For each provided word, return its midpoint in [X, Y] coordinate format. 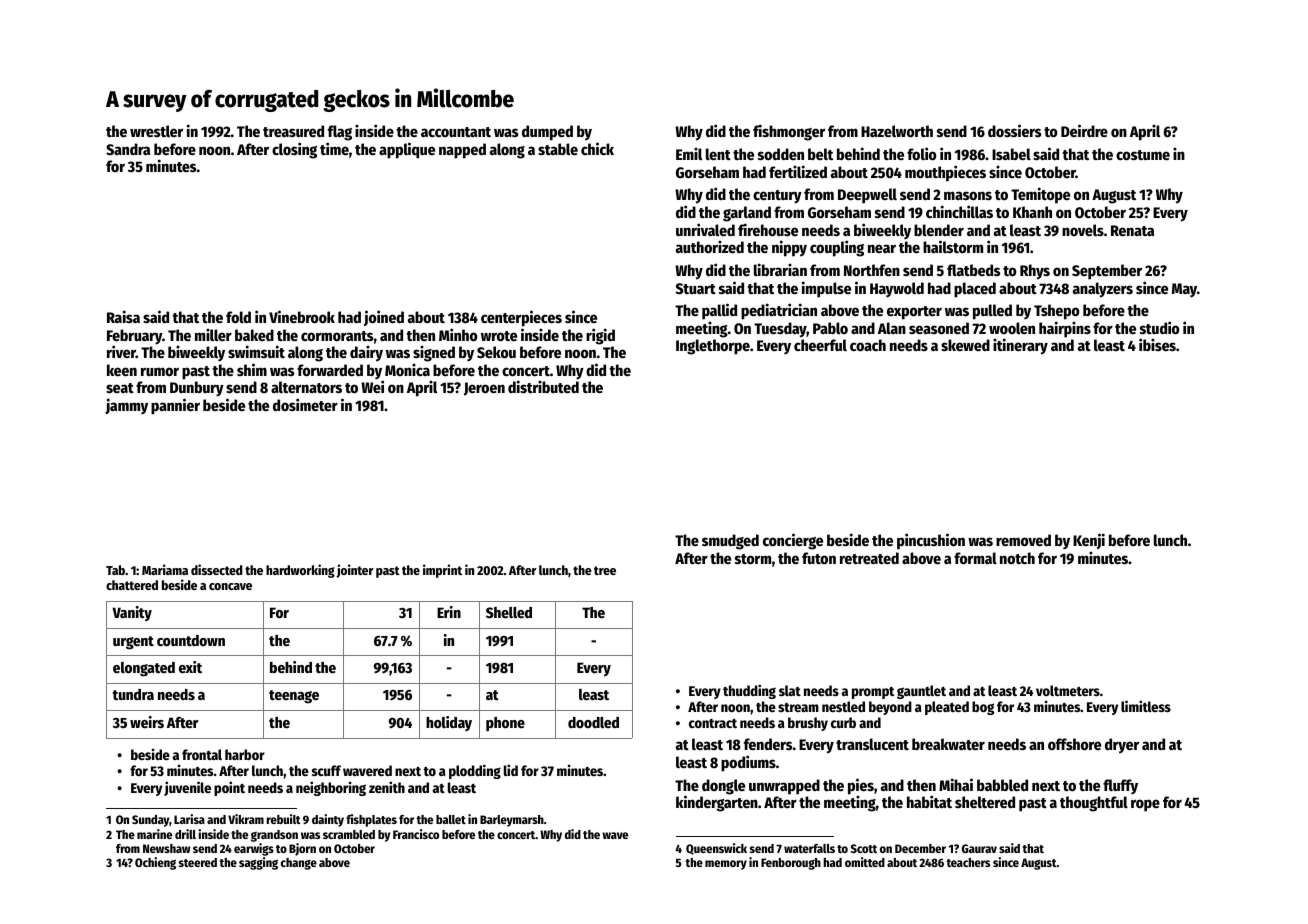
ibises [1157, 344]
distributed [543, 387]
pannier [175, 406]
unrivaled [705, 229]
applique [407, 150]
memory [726, 865]
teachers [968, 862]
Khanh [1032, 212]
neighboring [331, 788]
